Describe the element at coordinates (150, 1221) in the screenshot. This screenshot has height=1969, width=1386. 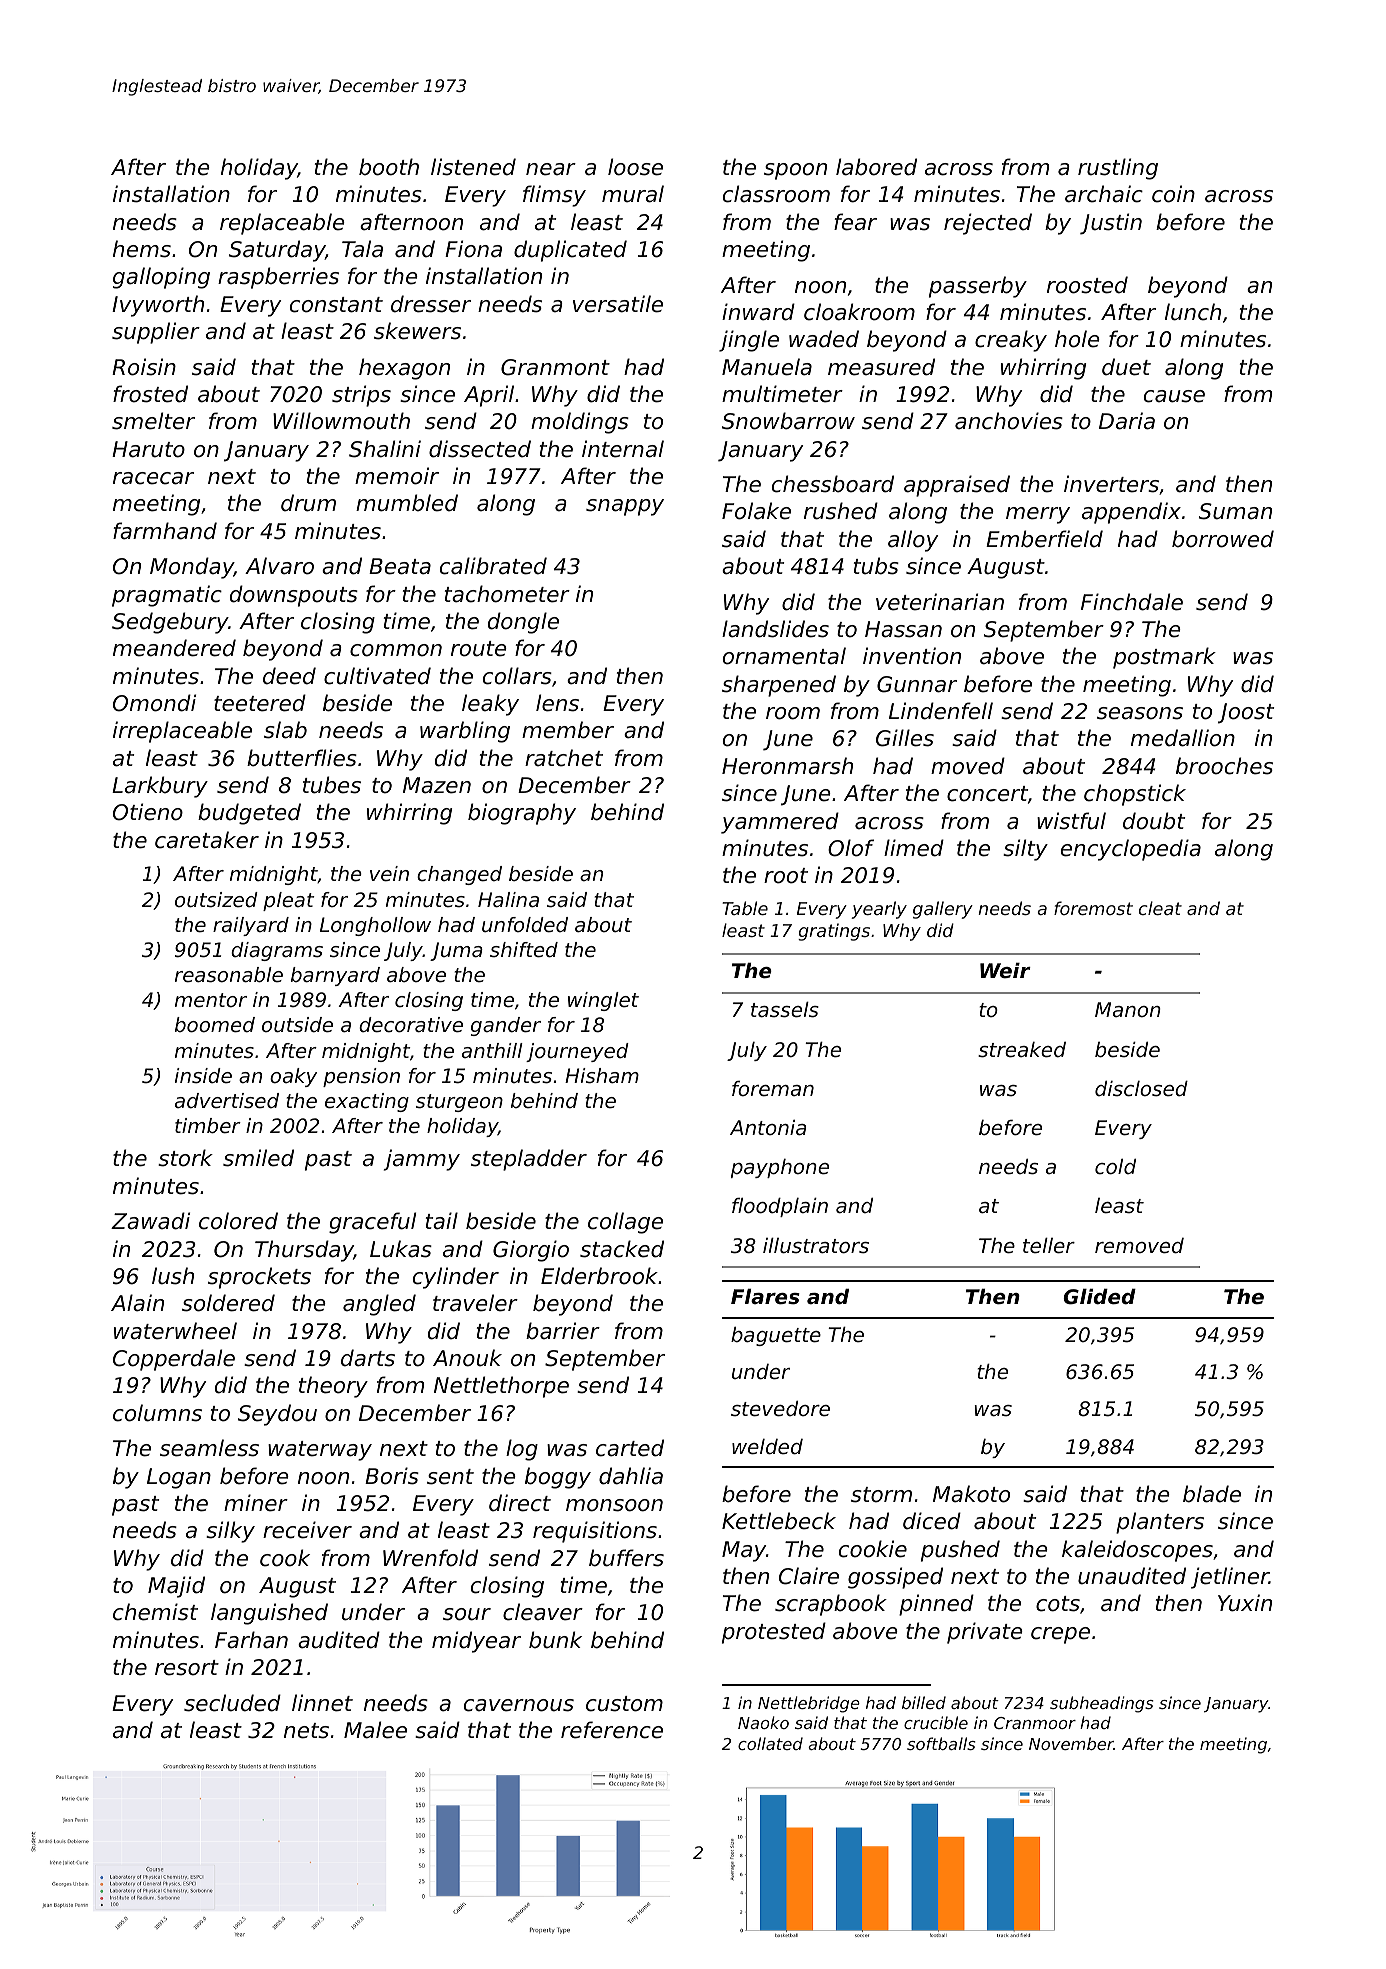
I see `Zawadi` at that location.
